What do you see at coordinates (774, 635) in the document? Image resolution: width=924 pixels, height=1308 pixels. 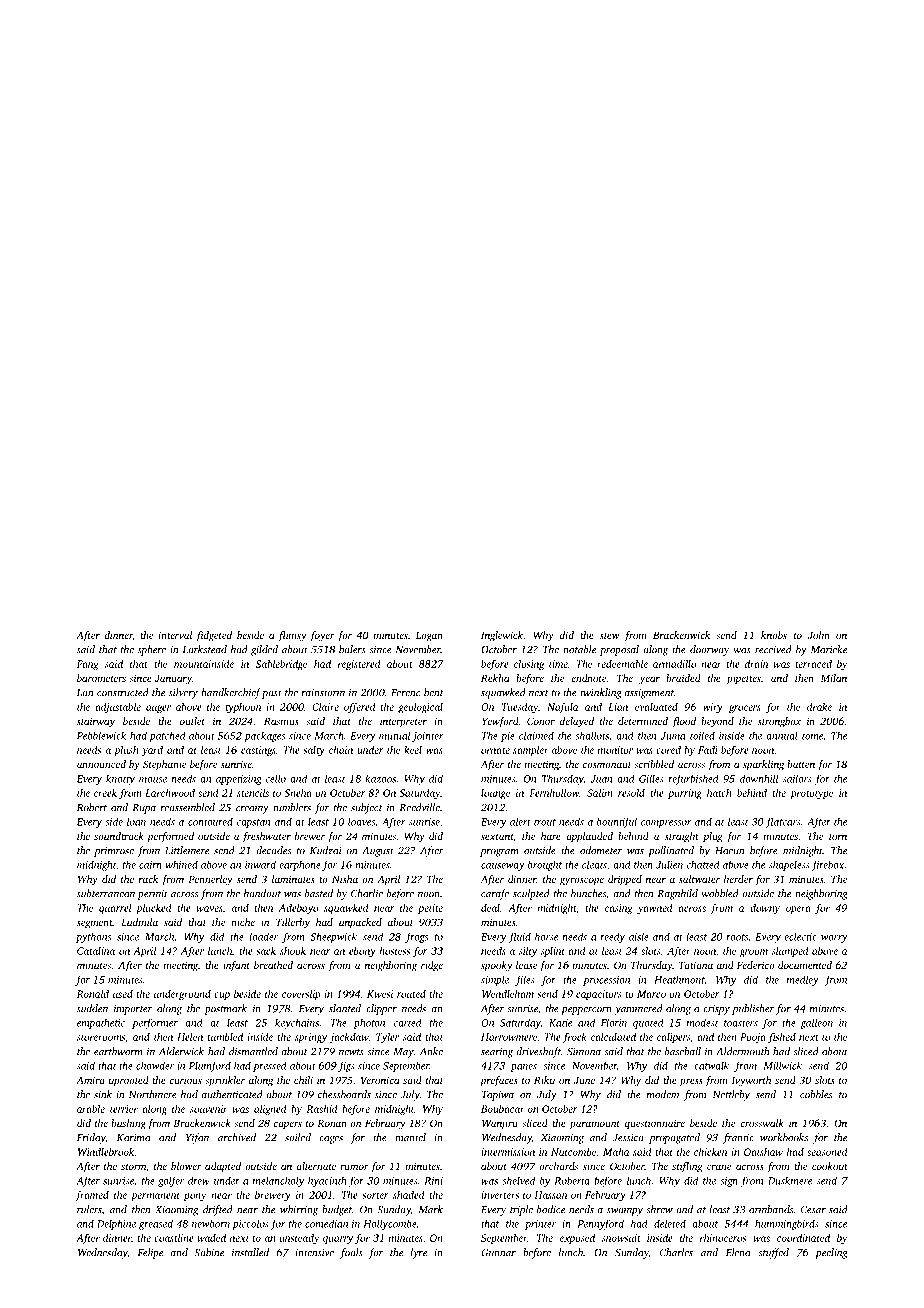 I see `knobs` at bounding box center [774, 635].
